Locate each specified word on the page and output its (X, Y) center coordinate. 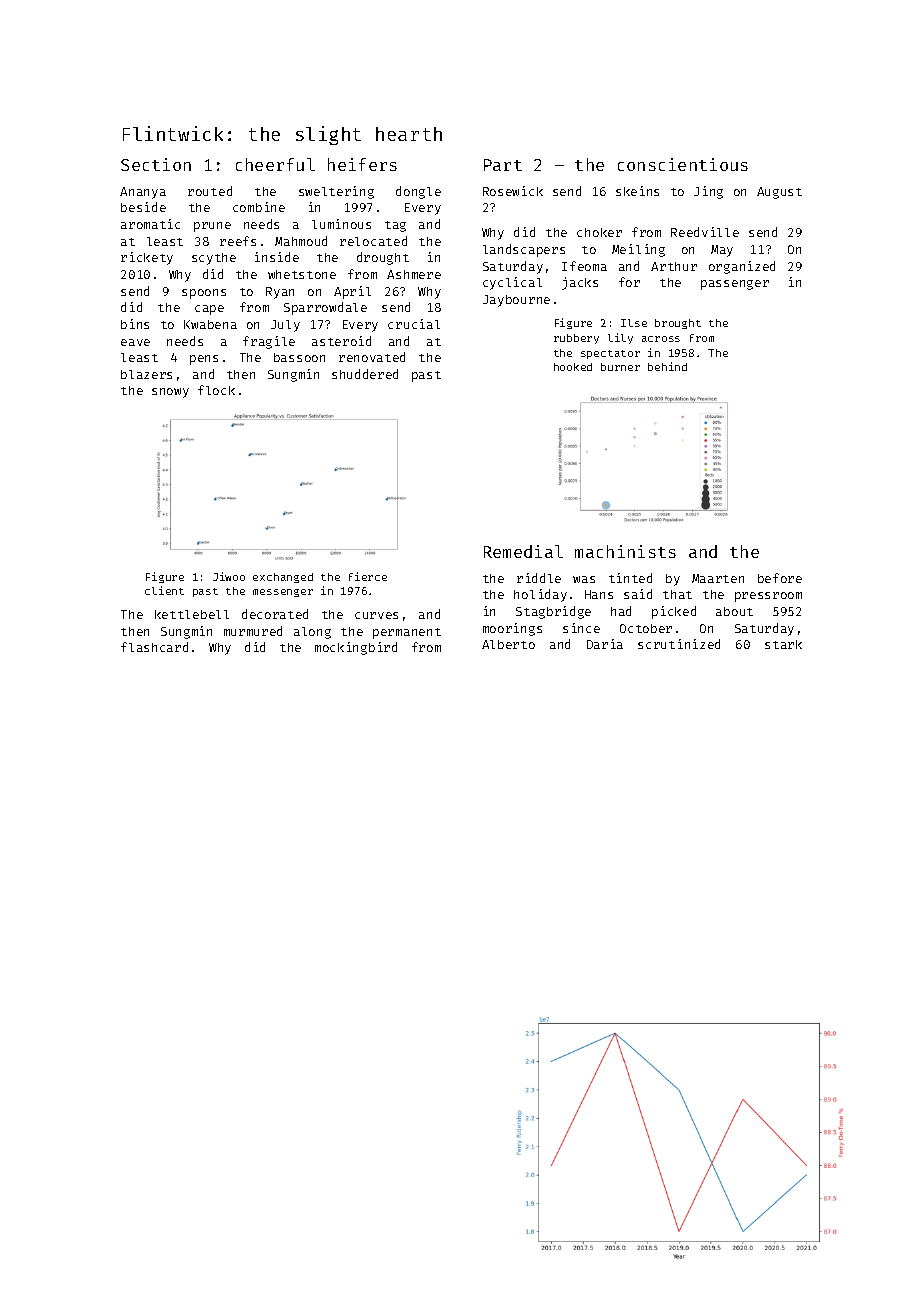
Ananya (143, 193)
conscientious (683, 164)
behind (667, 366)
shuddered (365, 374)
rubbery (576, 339)
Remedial (523, 551)
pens (204, 360)
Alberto (508, 644)
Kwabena (210, 324)
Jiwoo (229, 576)
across (661, 339)
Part (503, 165)
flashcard (154, 647)
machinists (625, 551)
